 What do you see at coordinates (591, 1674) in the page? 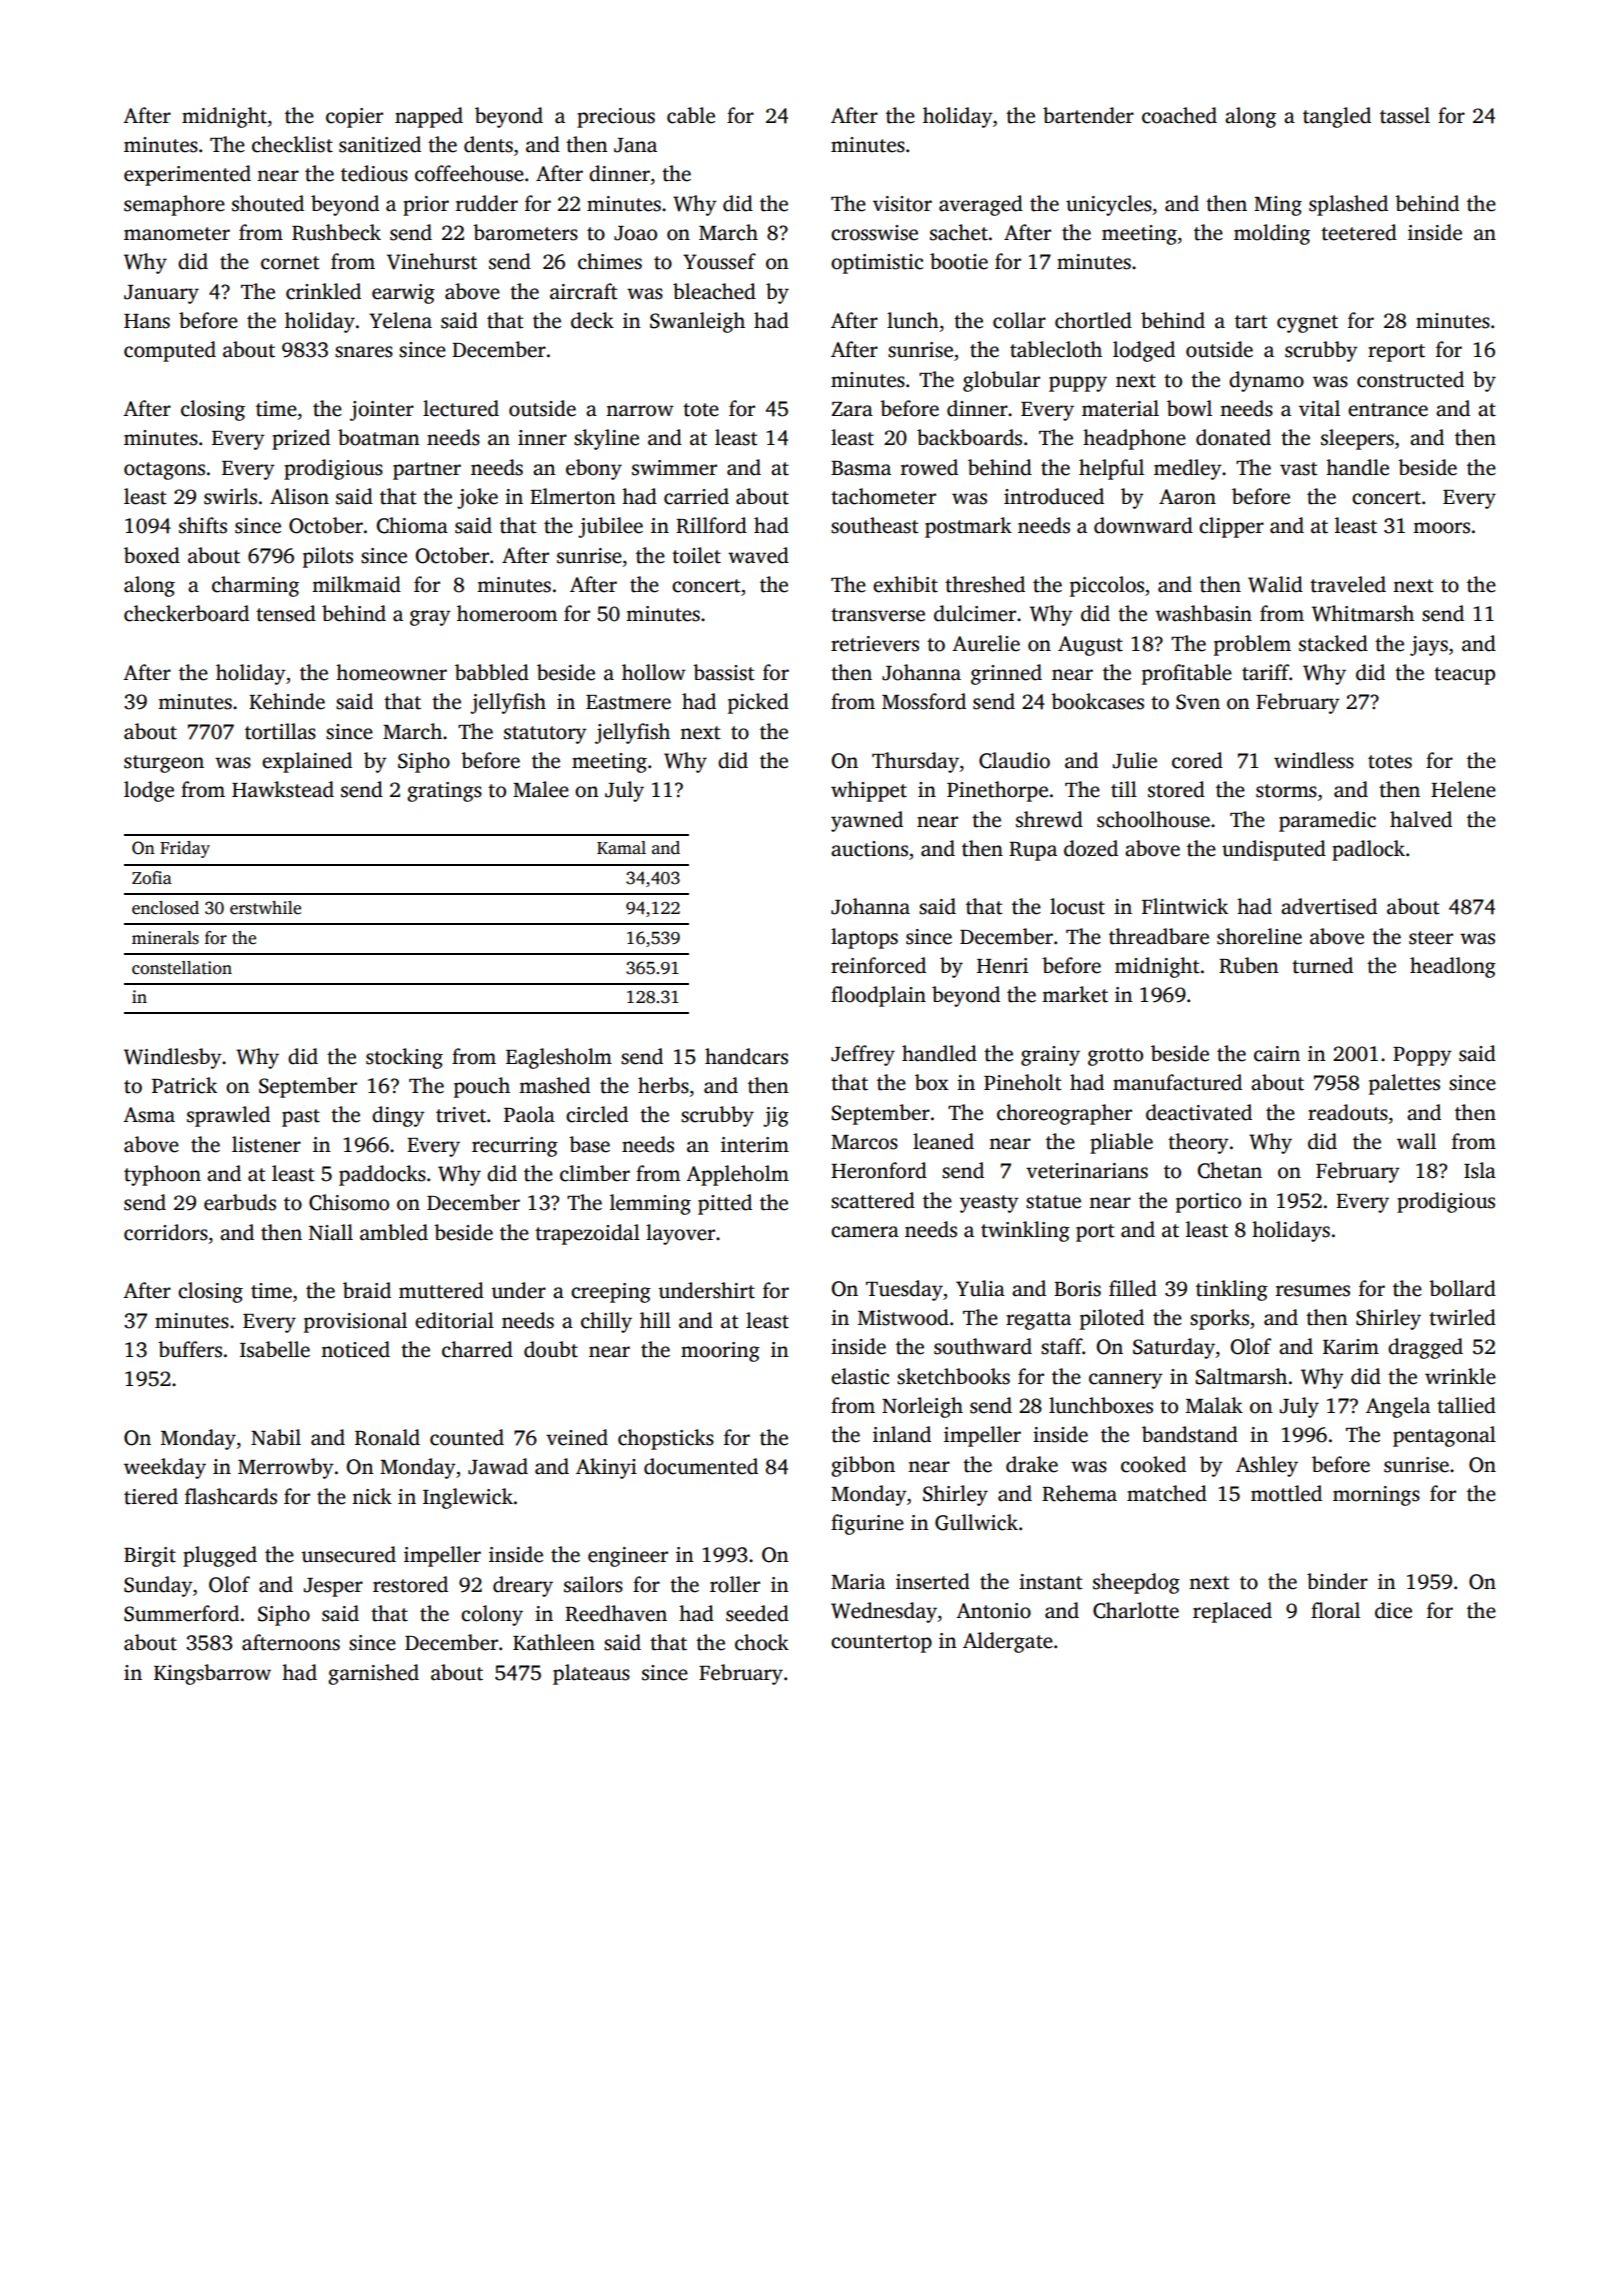
I see `plateaus` at bounding box center [591, 1674].
